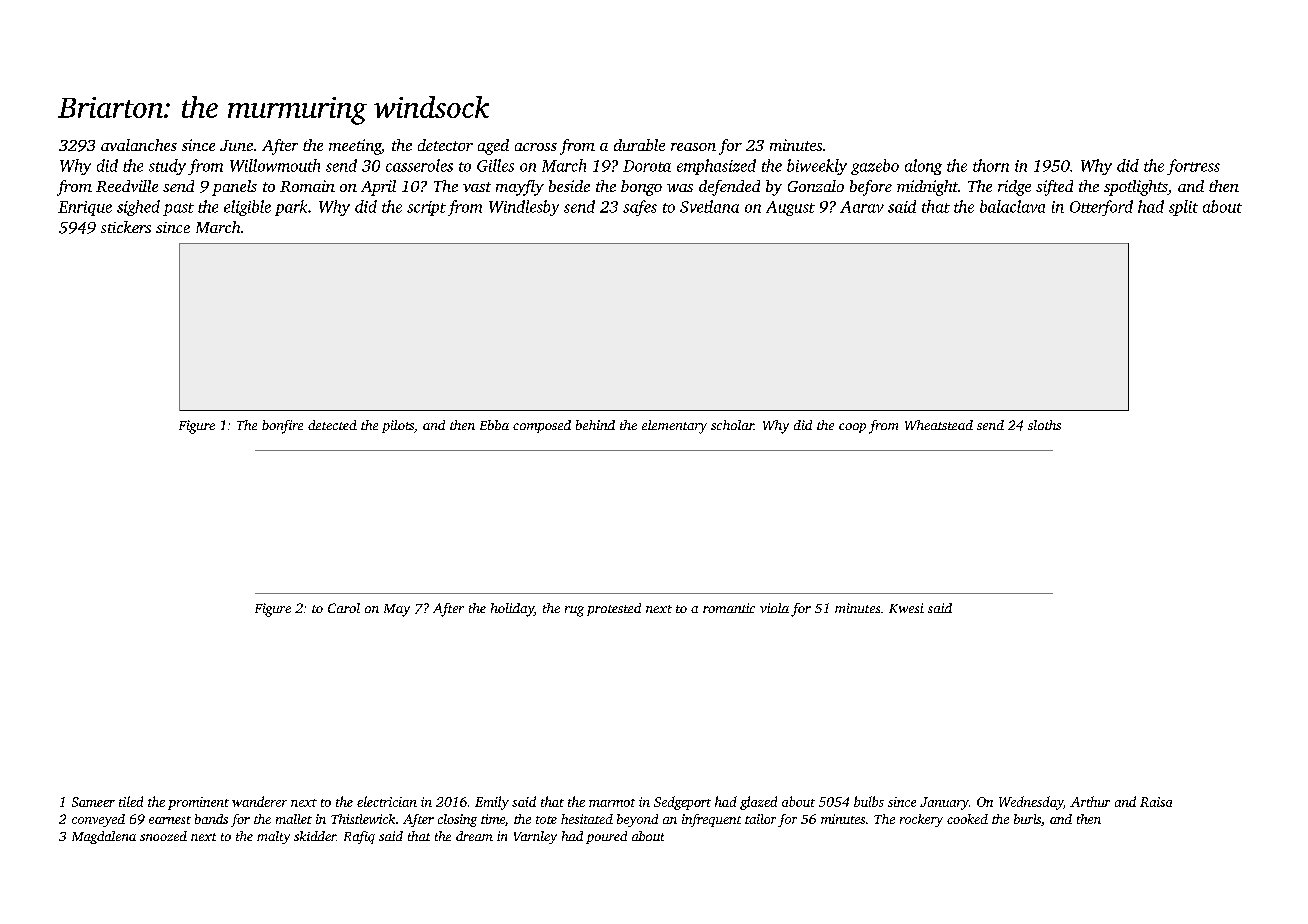 The height and width of the screenshot is (924, 1308). I want to click on park, so click(291, 208).
